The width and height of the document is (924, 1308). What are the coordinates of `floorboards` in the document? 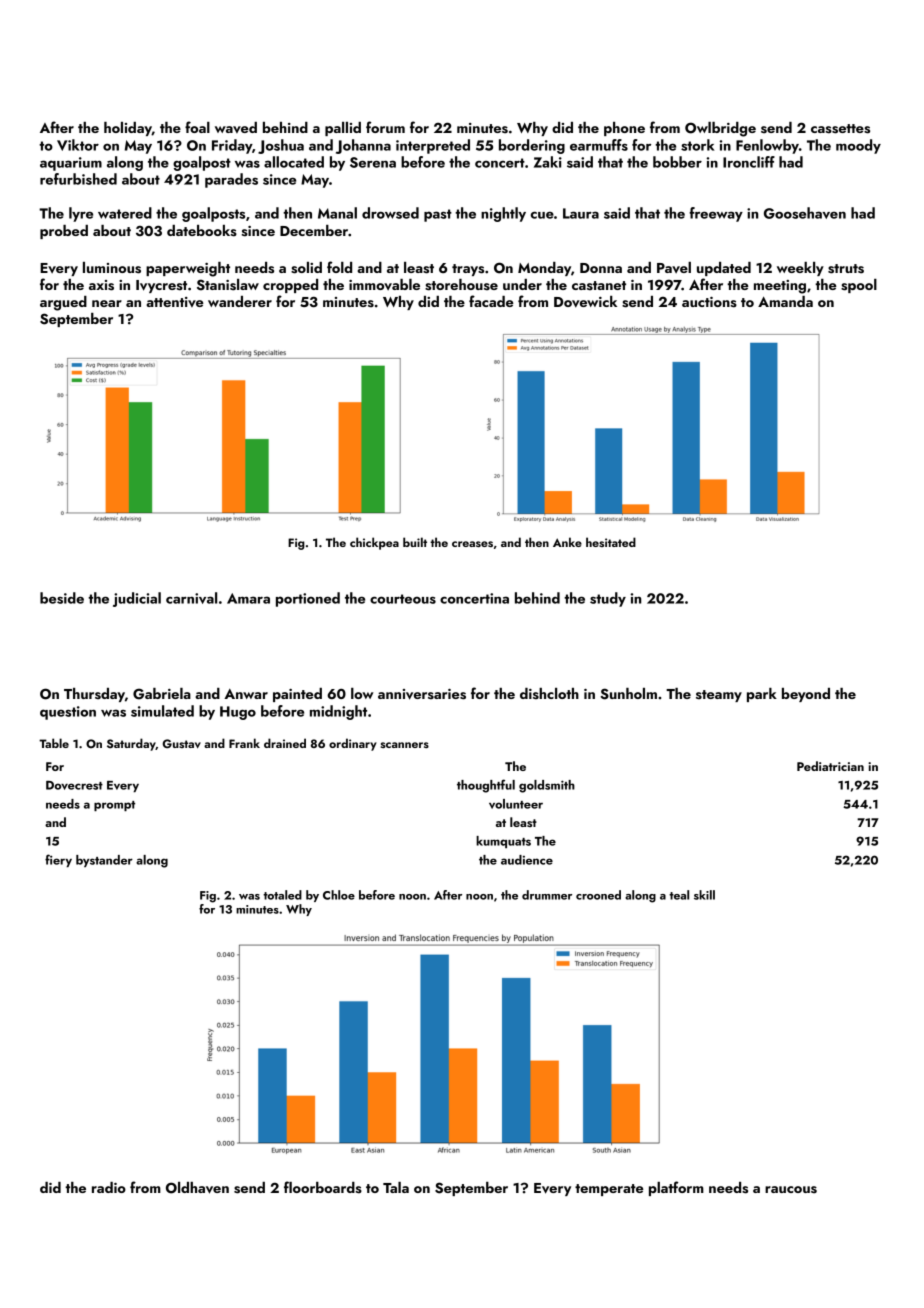 It's located at (323, 1187).
